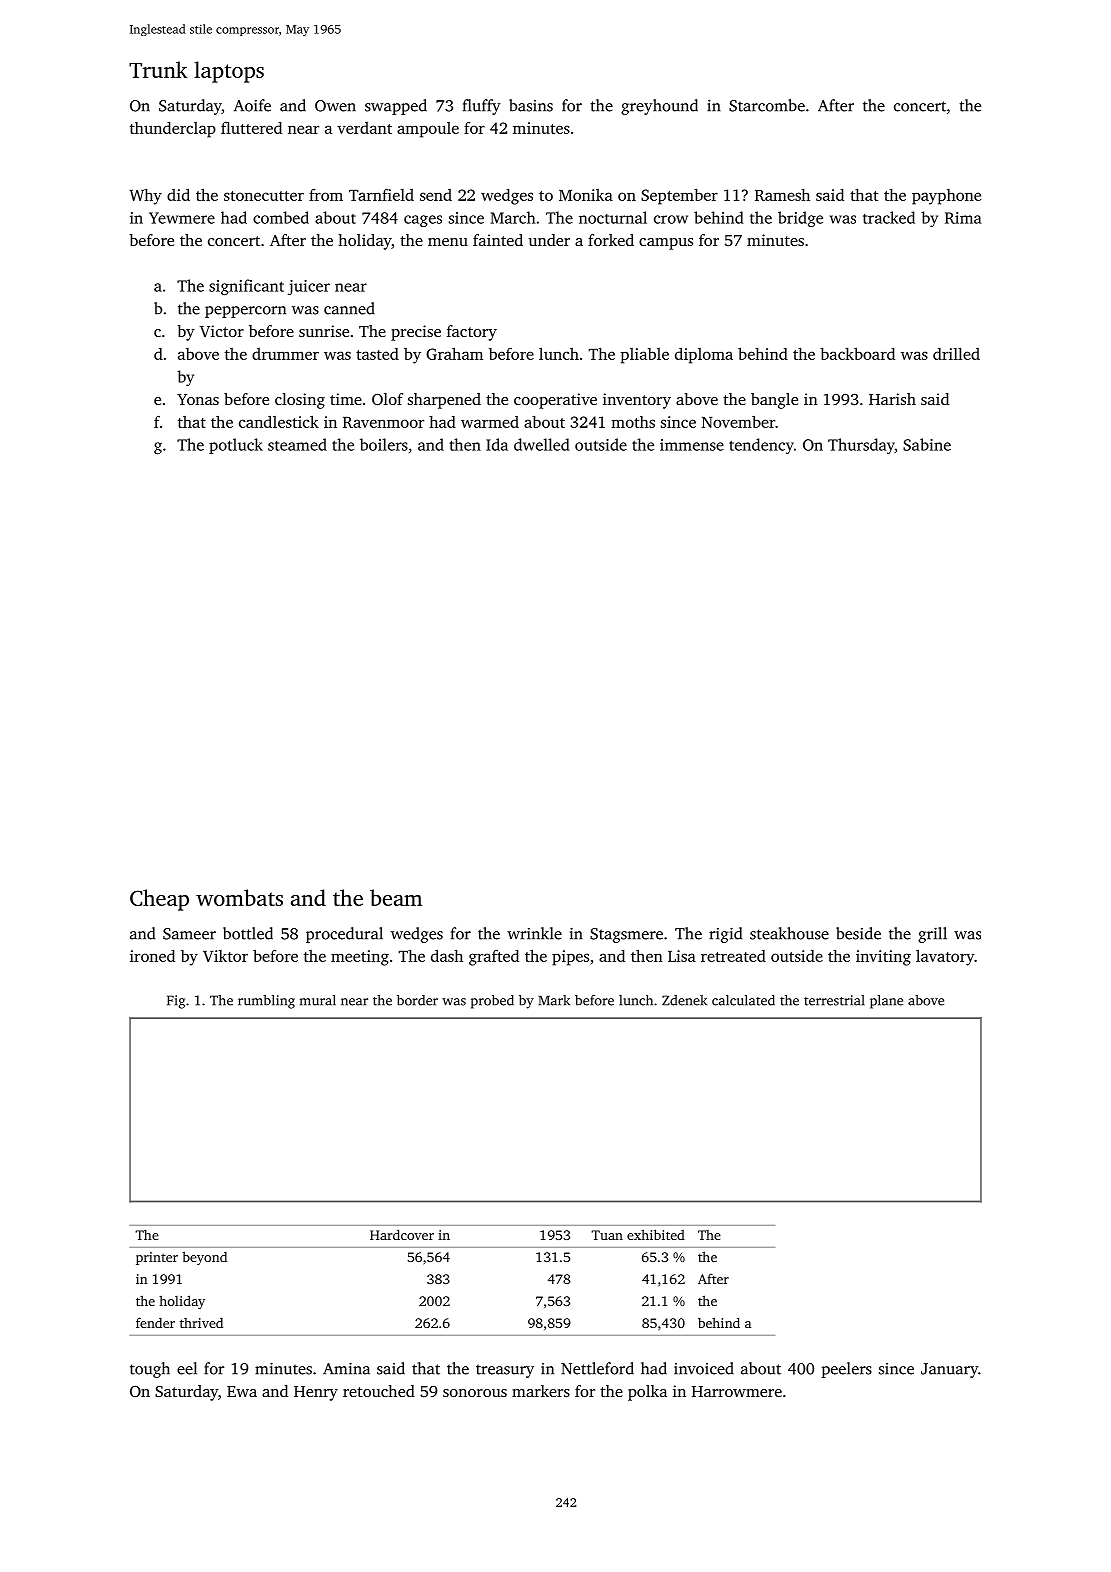 This screenshot has height=1572, width=1111. What do you see at coordinates (607, 1235) in the screenshot?
I see `Tuan` at bounding box center [607, 1235].
